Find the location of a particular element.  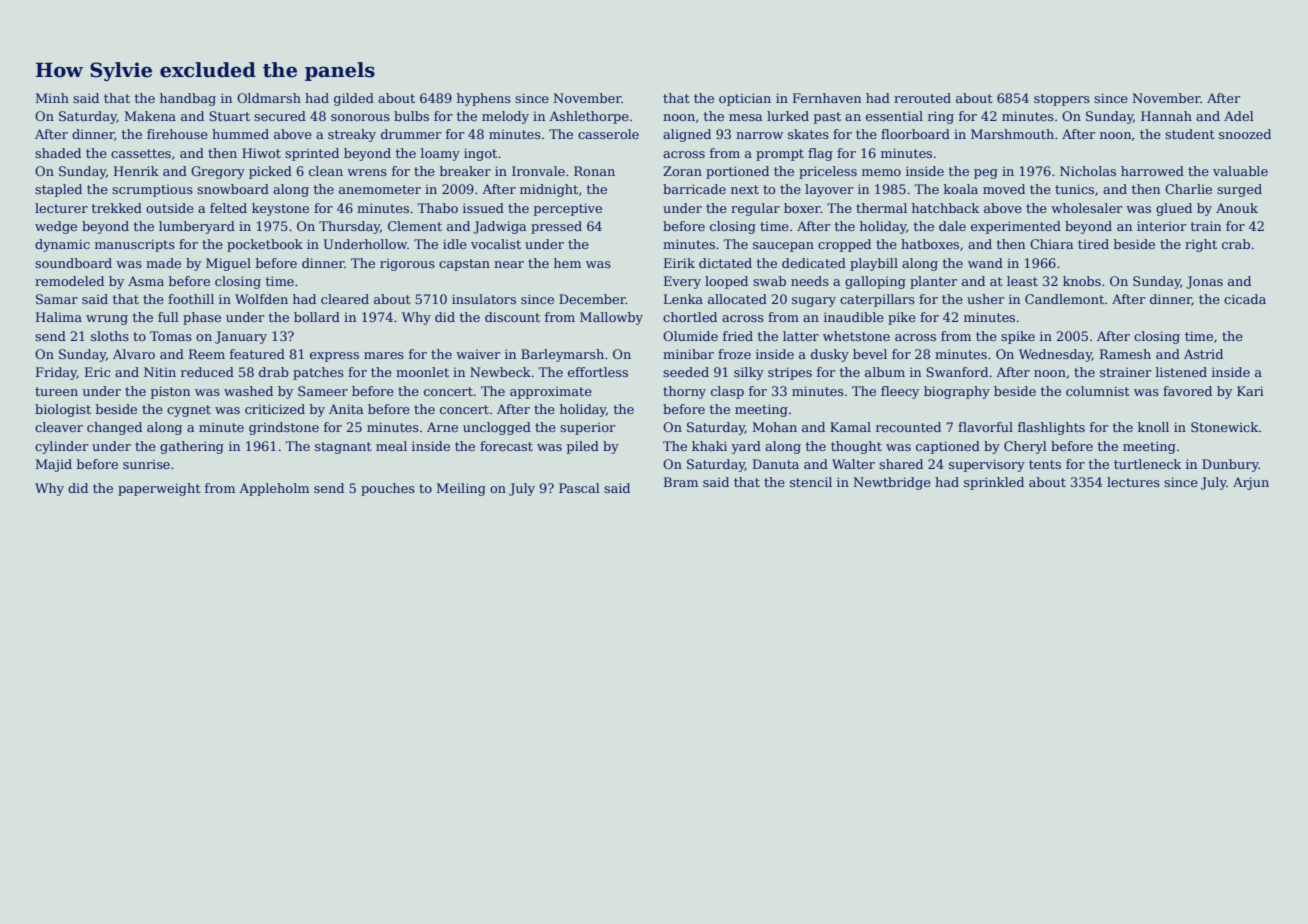

valuable is located at coordinates (1240, 171).
